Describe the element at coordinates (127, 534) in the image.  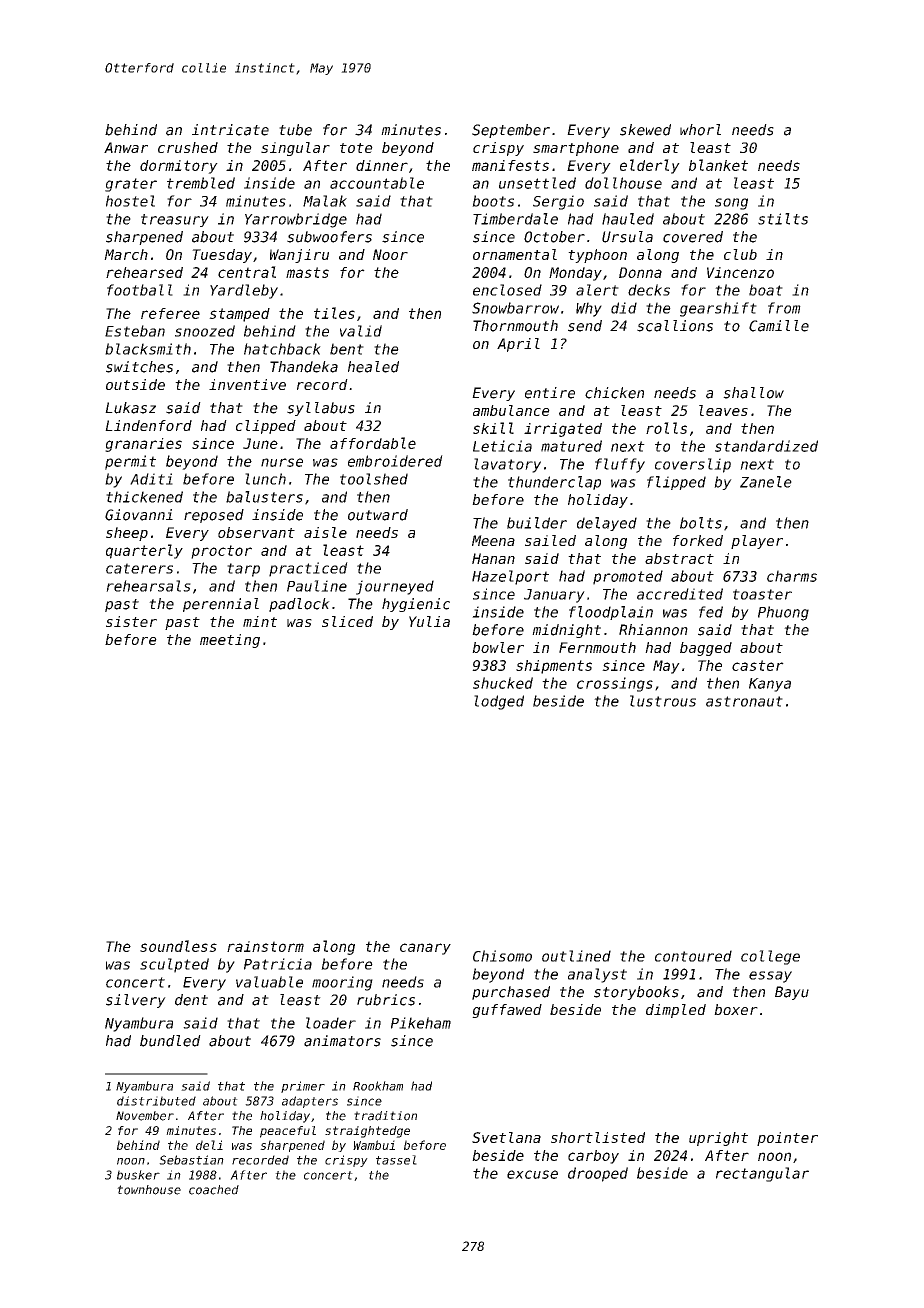
I see `sheep` at that location.
